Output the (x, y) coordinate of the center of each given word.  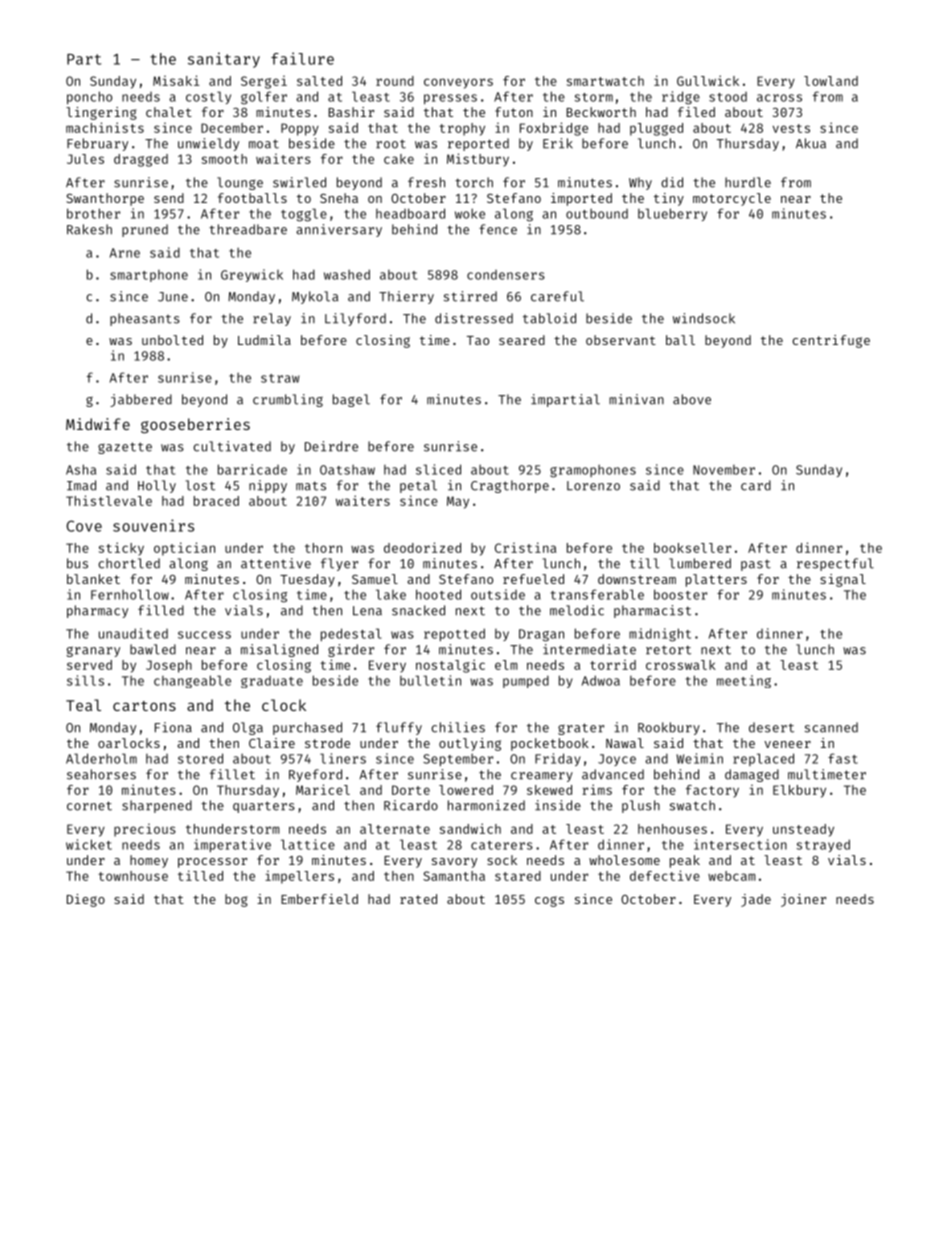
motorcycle (732, 199)
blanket (93, 579)
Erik (558, 143)
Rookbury (669, 728)
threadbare (248, 229)
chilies (458, 727)
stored (200, 758)
